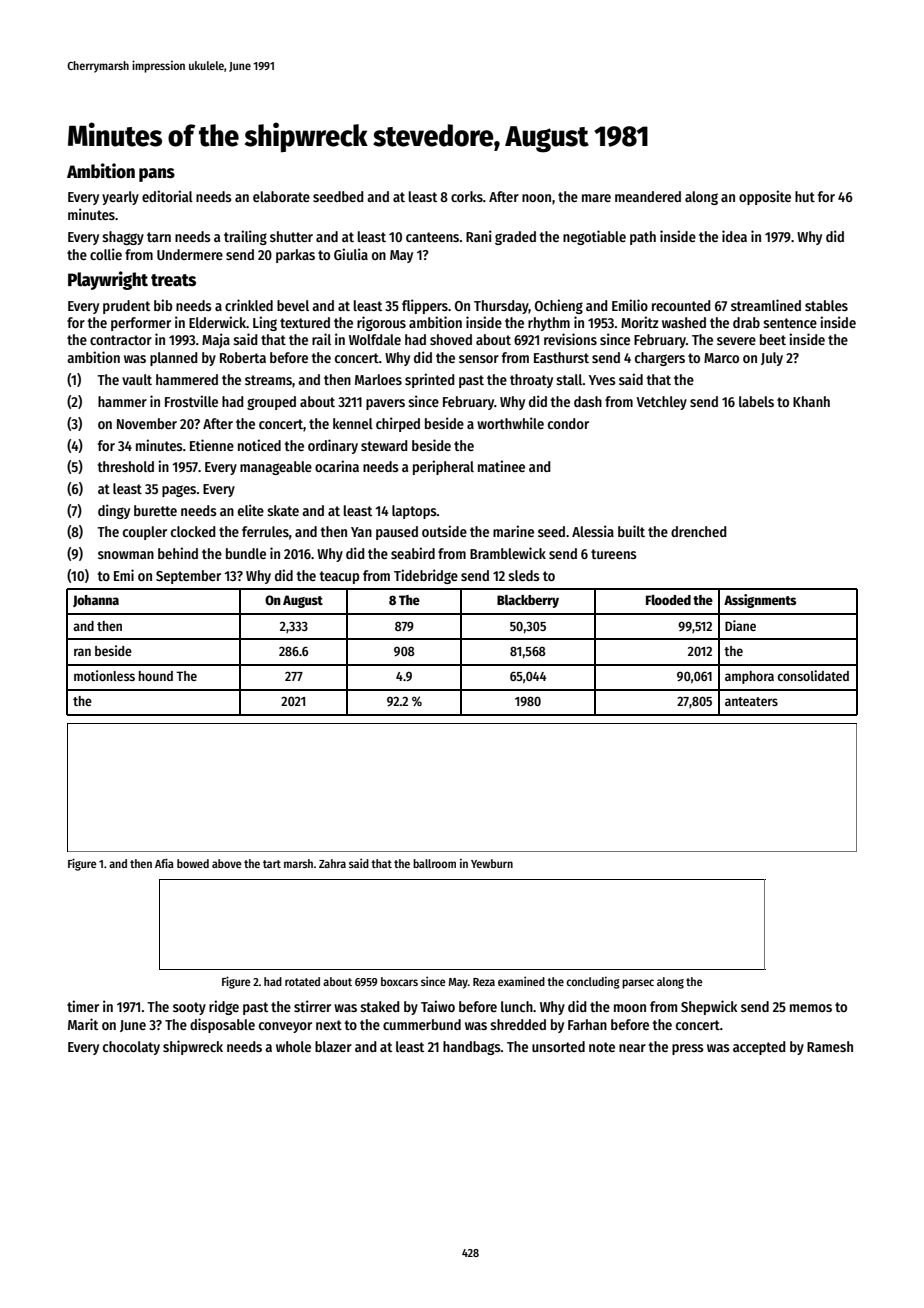 The height and width of the image is (1308, 924). I want to click on laptops, so click(414, 512).
